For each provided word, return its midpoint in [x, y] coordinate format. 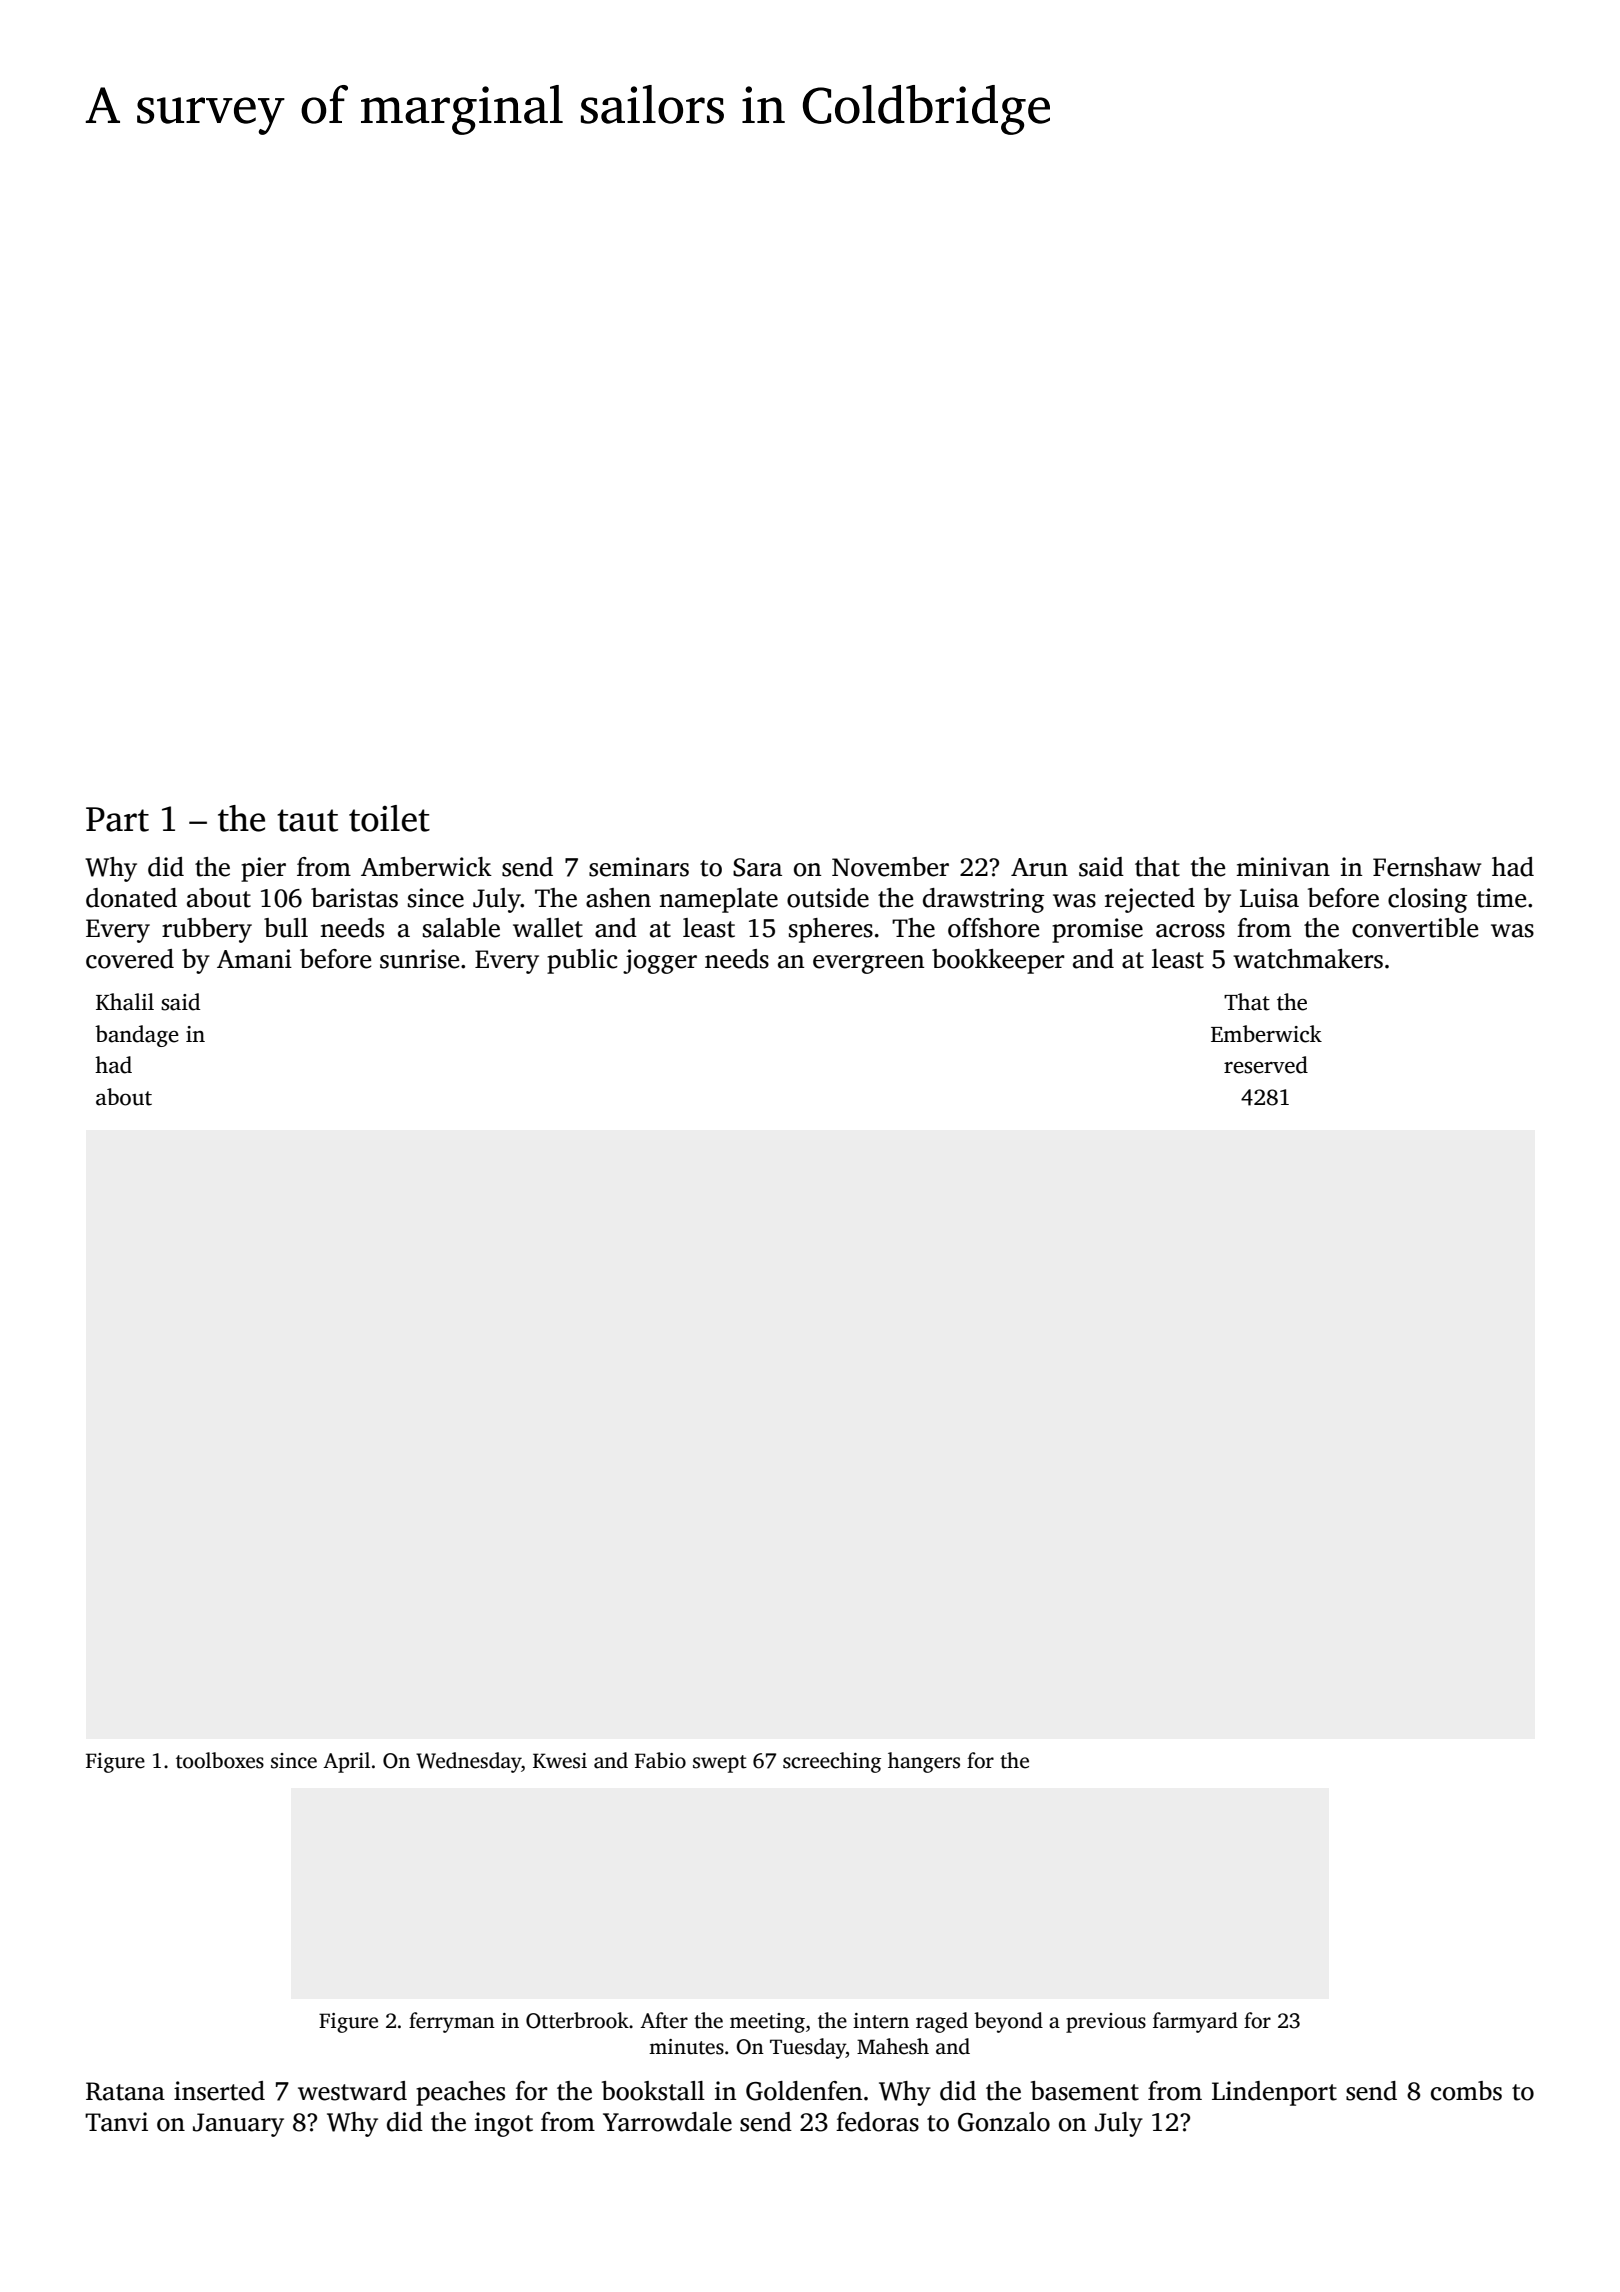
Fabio [660, 1760]
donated [131, 898]
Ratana [125, 2091]
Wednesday [468, 1762]
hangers [924, 1762]
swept [720, 1764]
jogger [660, 961]
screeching [832, 1762]
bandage [137, 1036]
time [1501, 898]
